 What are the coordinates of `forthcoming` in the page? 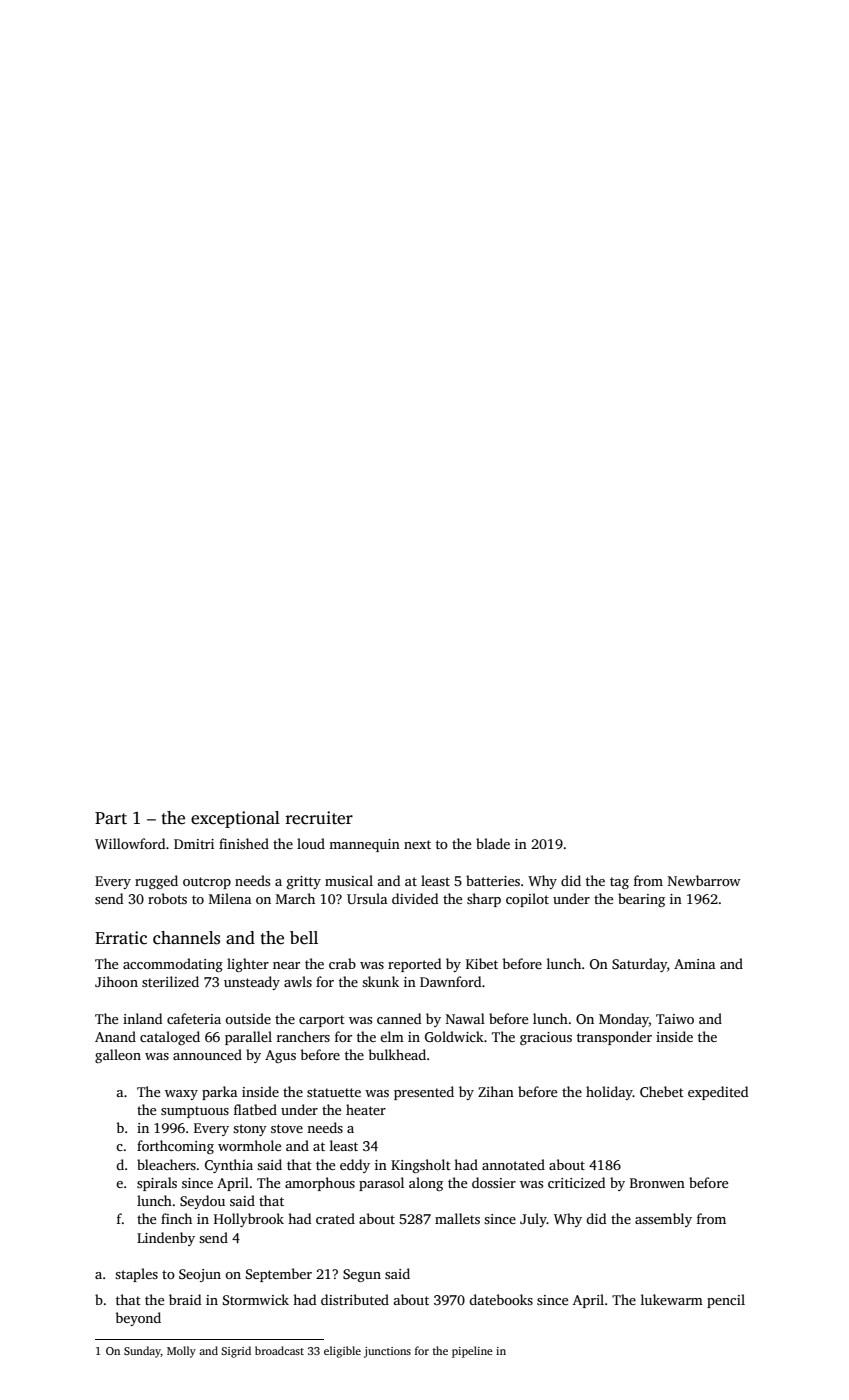 It's located at (175, 1147).
